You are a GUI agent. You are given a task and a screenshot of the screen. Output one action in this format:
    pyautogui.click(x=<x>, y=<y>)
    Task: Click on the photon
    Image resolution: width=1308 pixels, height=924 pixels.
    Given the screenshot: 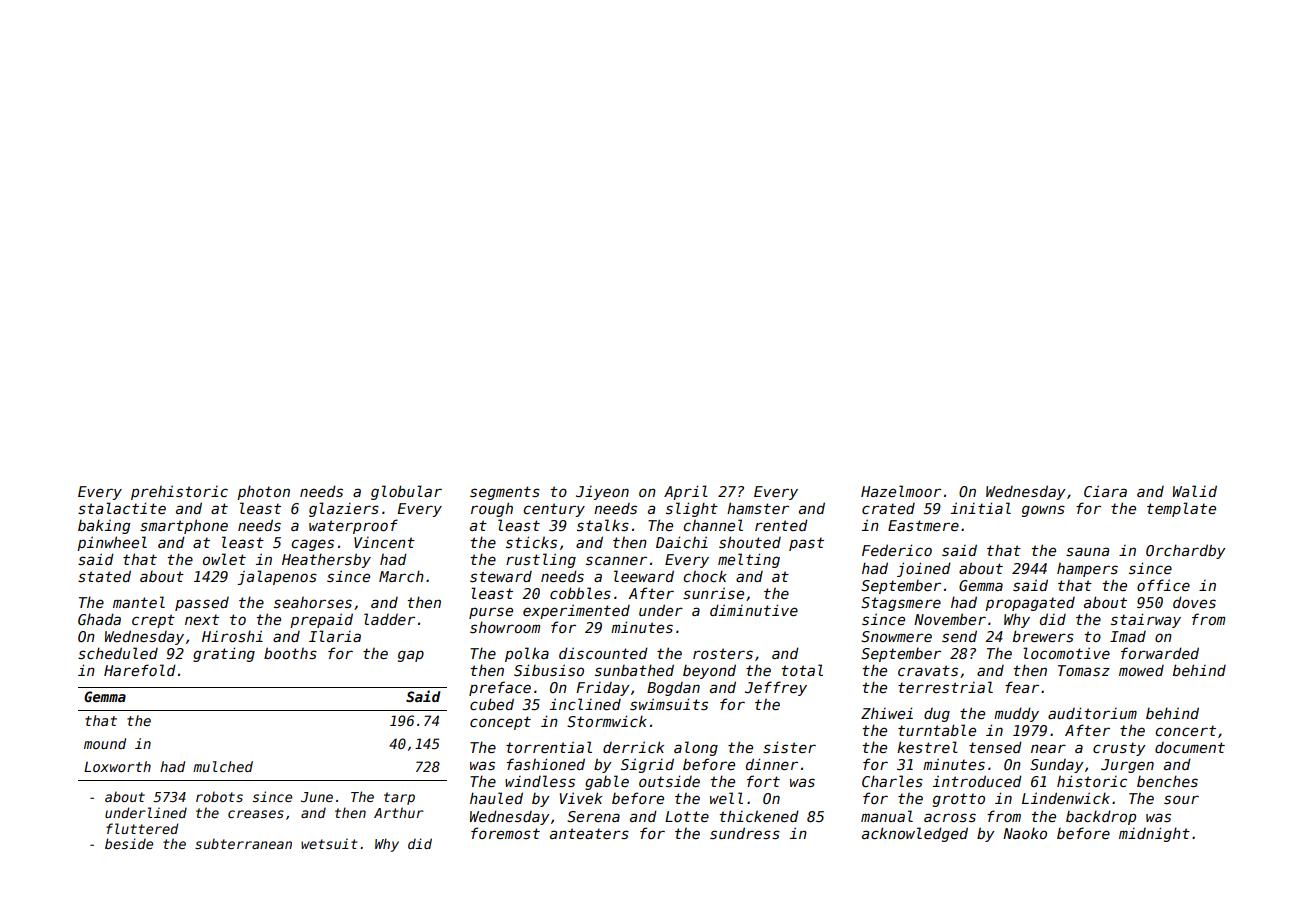 What is the action you would take?
    pyautogui.click(x=263, y=492)
